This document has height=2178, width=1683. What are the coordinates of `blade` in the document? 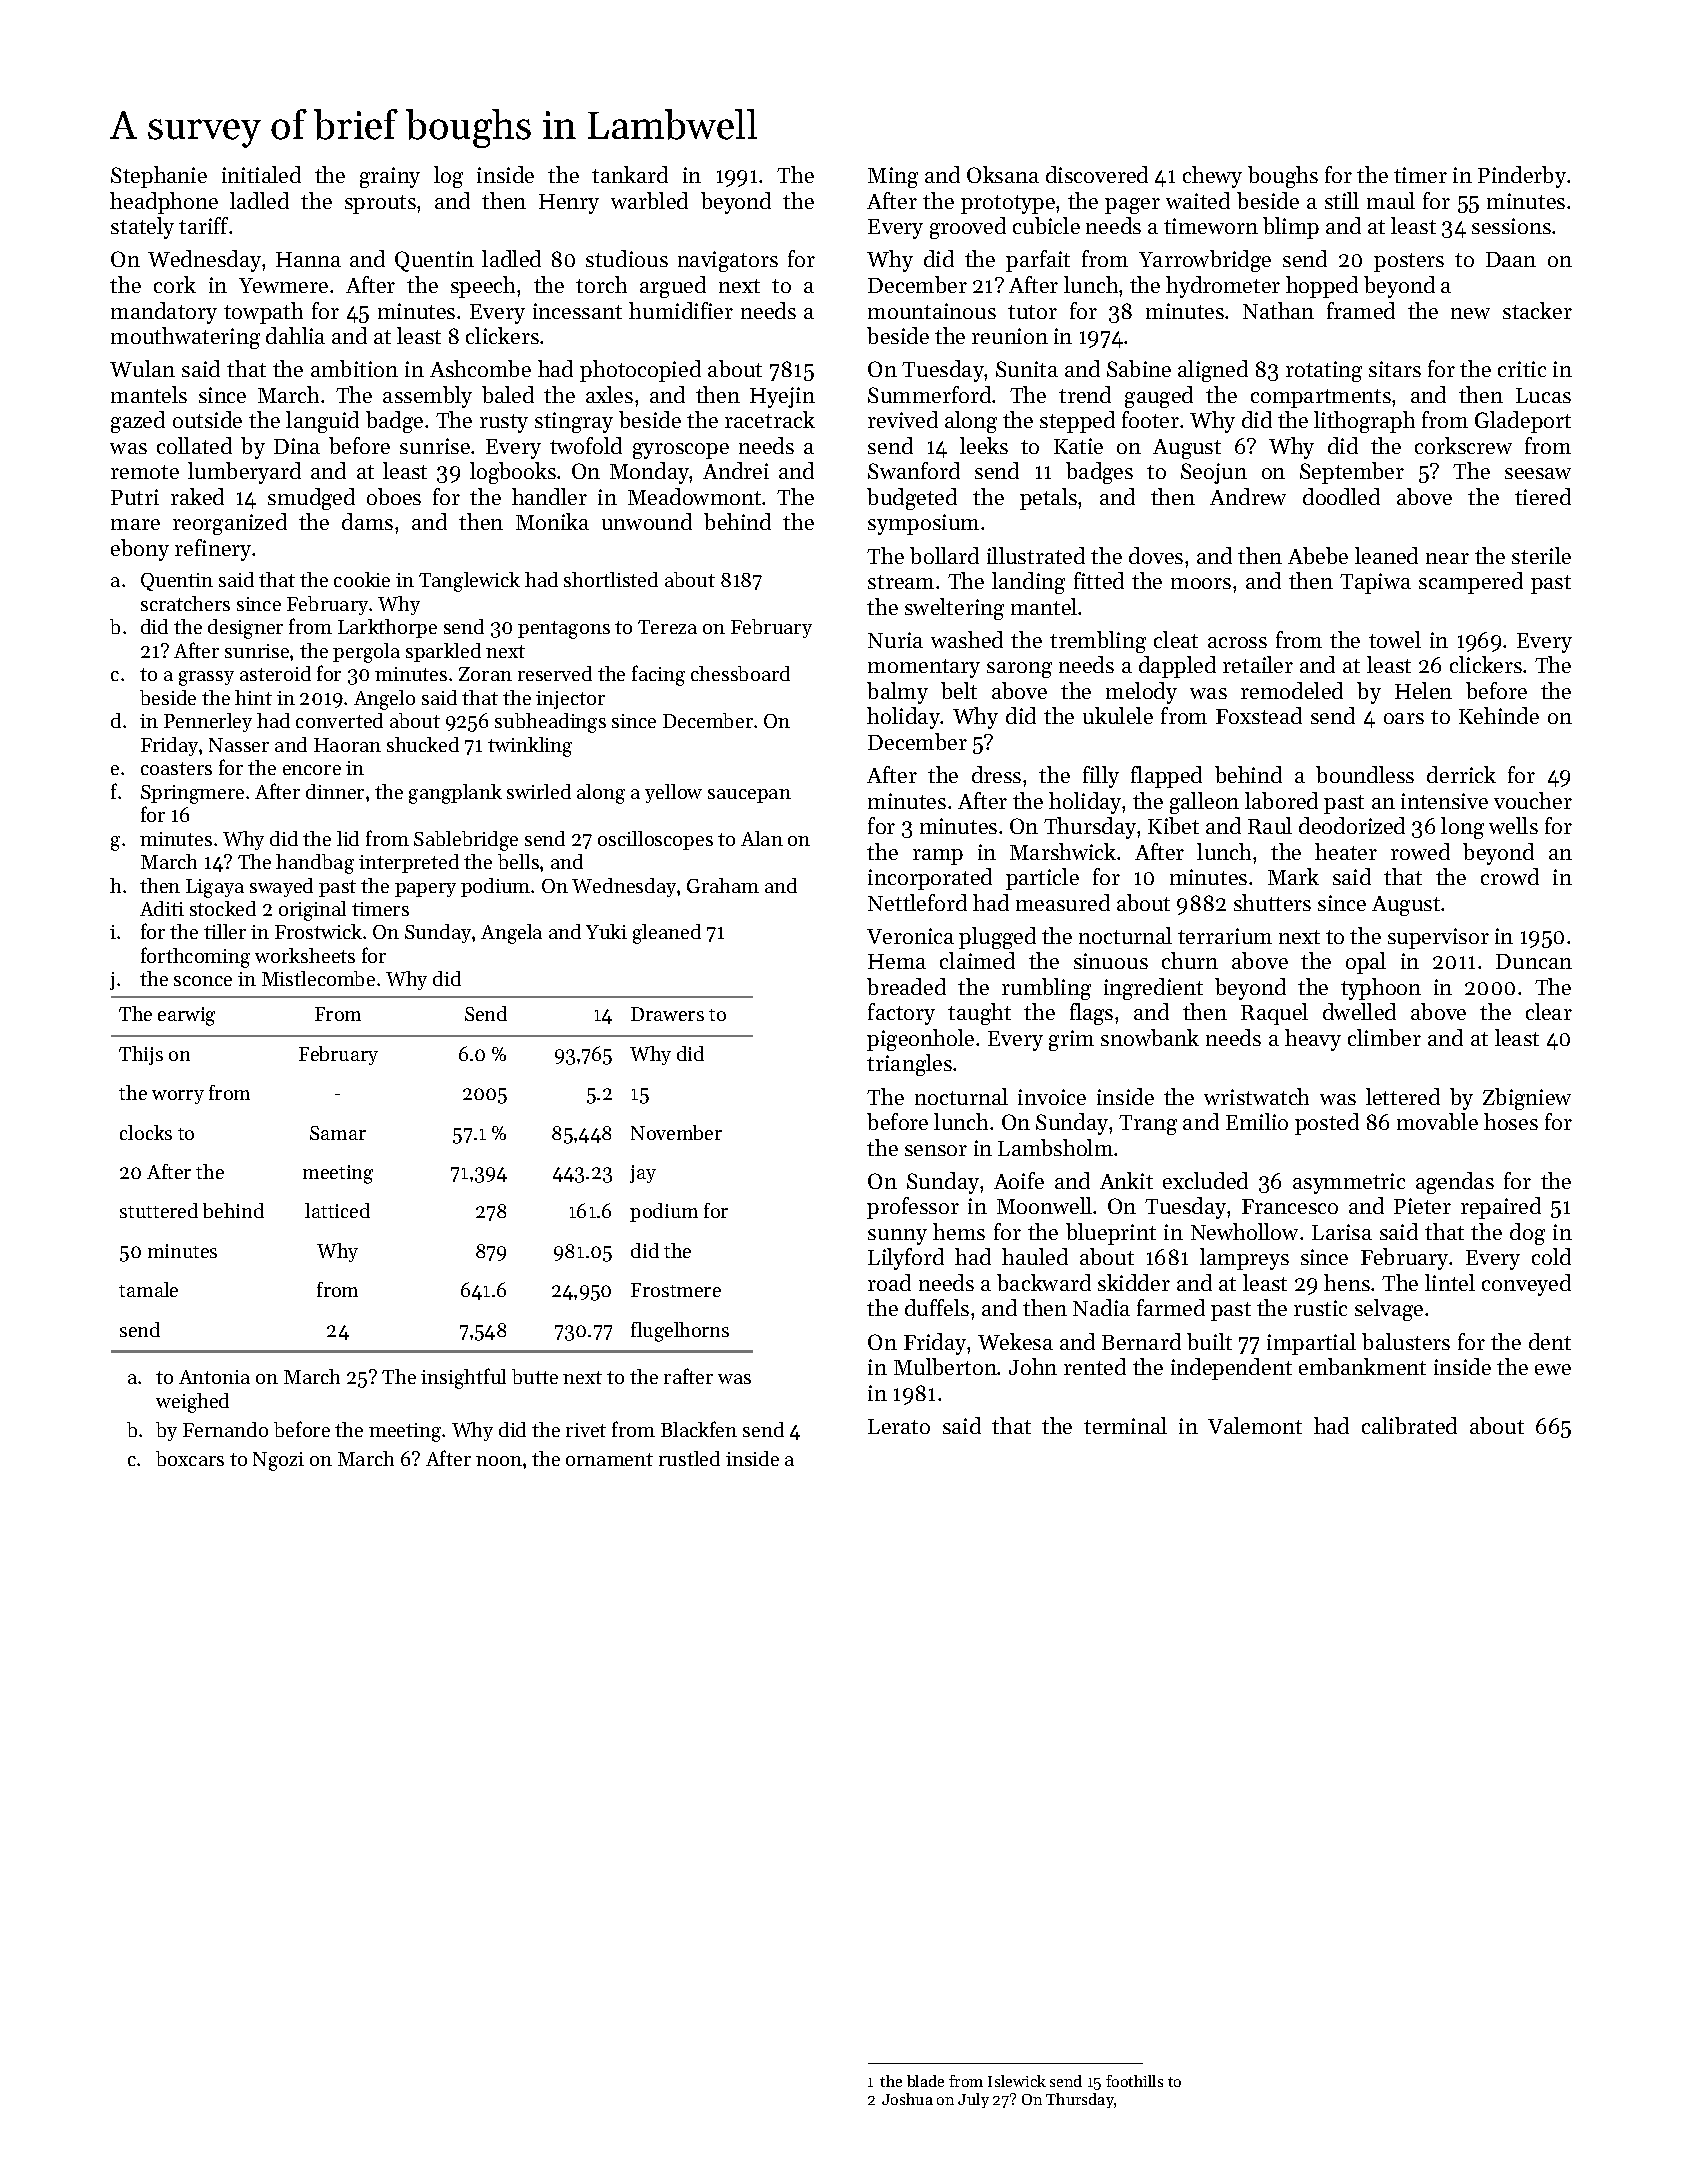 It's located at (925, 2081).
